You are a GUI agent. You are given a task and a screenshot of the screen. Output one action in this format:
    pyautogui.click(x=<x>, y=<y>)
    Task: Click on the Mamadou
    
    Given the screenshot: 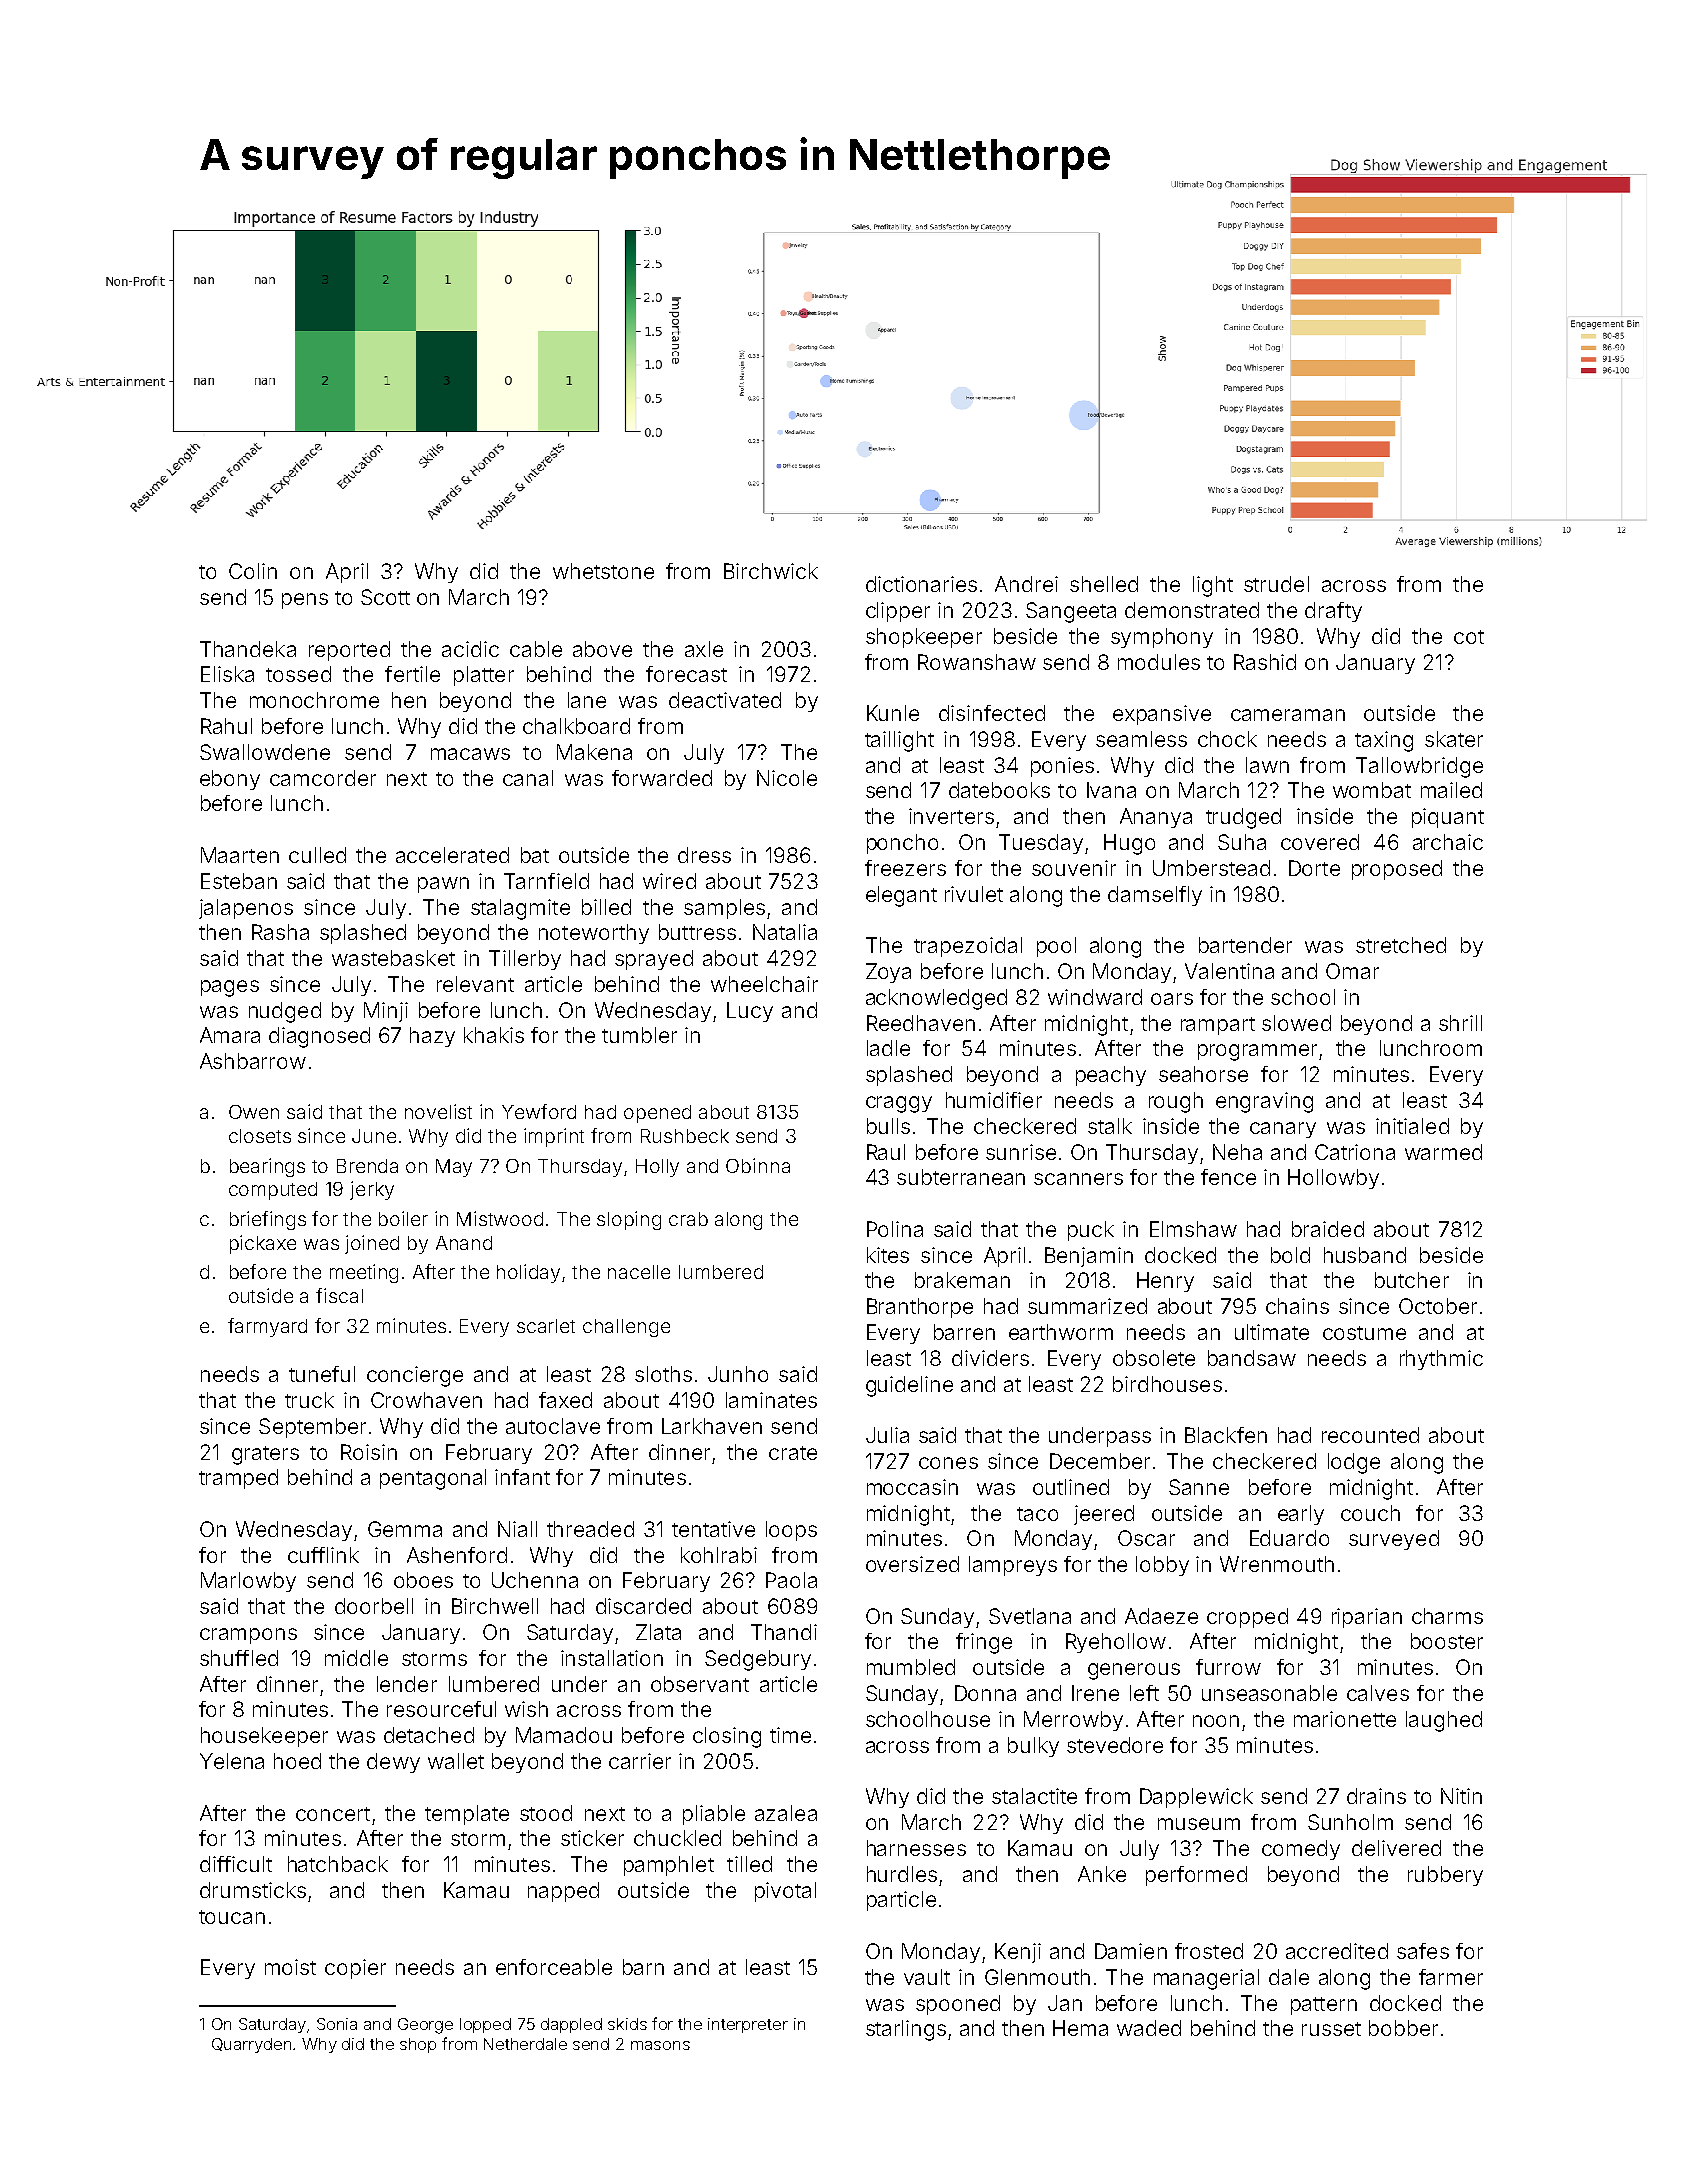 What is the action you would take?
    pyautogui.click(x=564, y=1735)
